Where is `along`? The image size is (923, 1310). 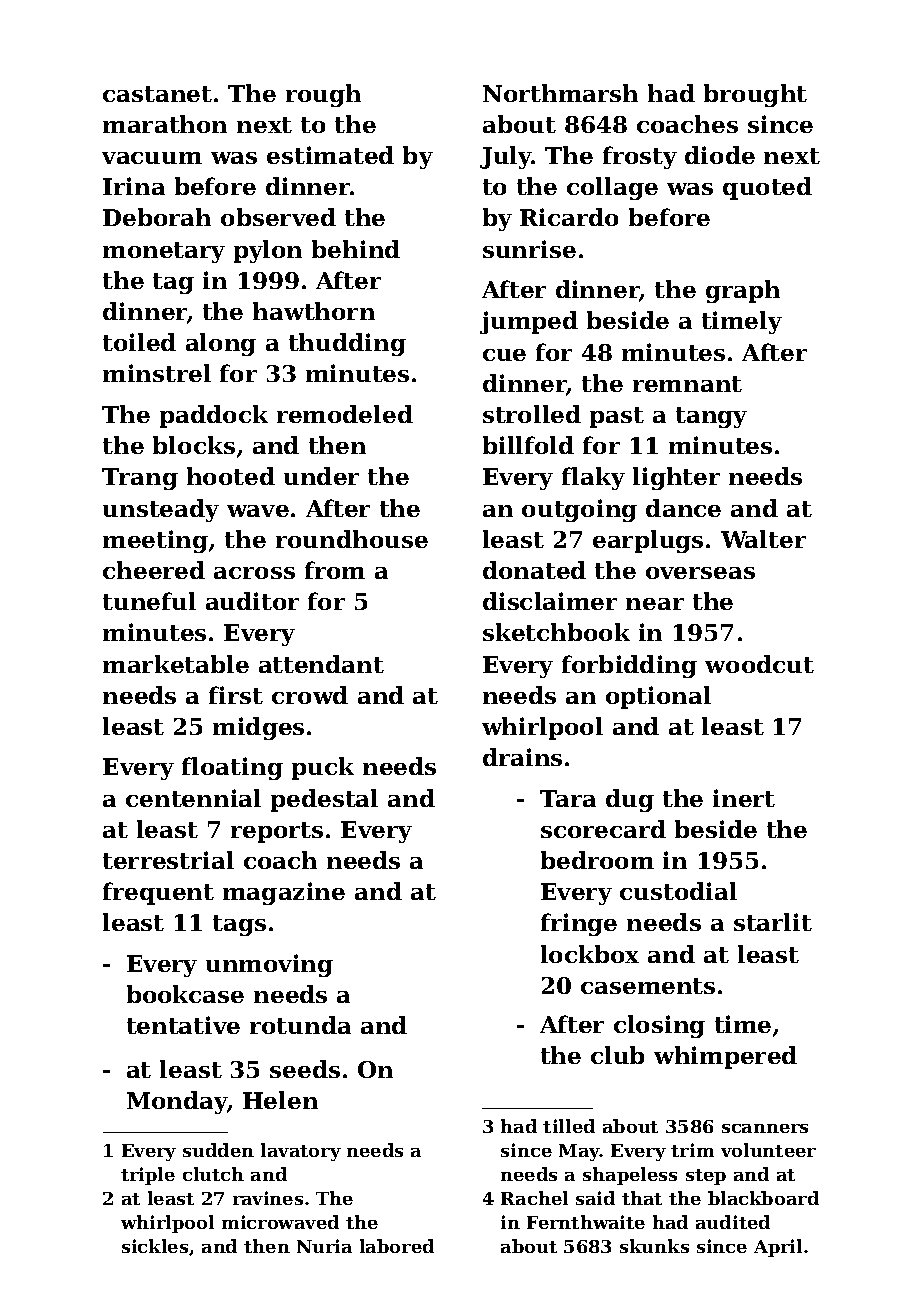
along is located at coordinates (221, 344).
